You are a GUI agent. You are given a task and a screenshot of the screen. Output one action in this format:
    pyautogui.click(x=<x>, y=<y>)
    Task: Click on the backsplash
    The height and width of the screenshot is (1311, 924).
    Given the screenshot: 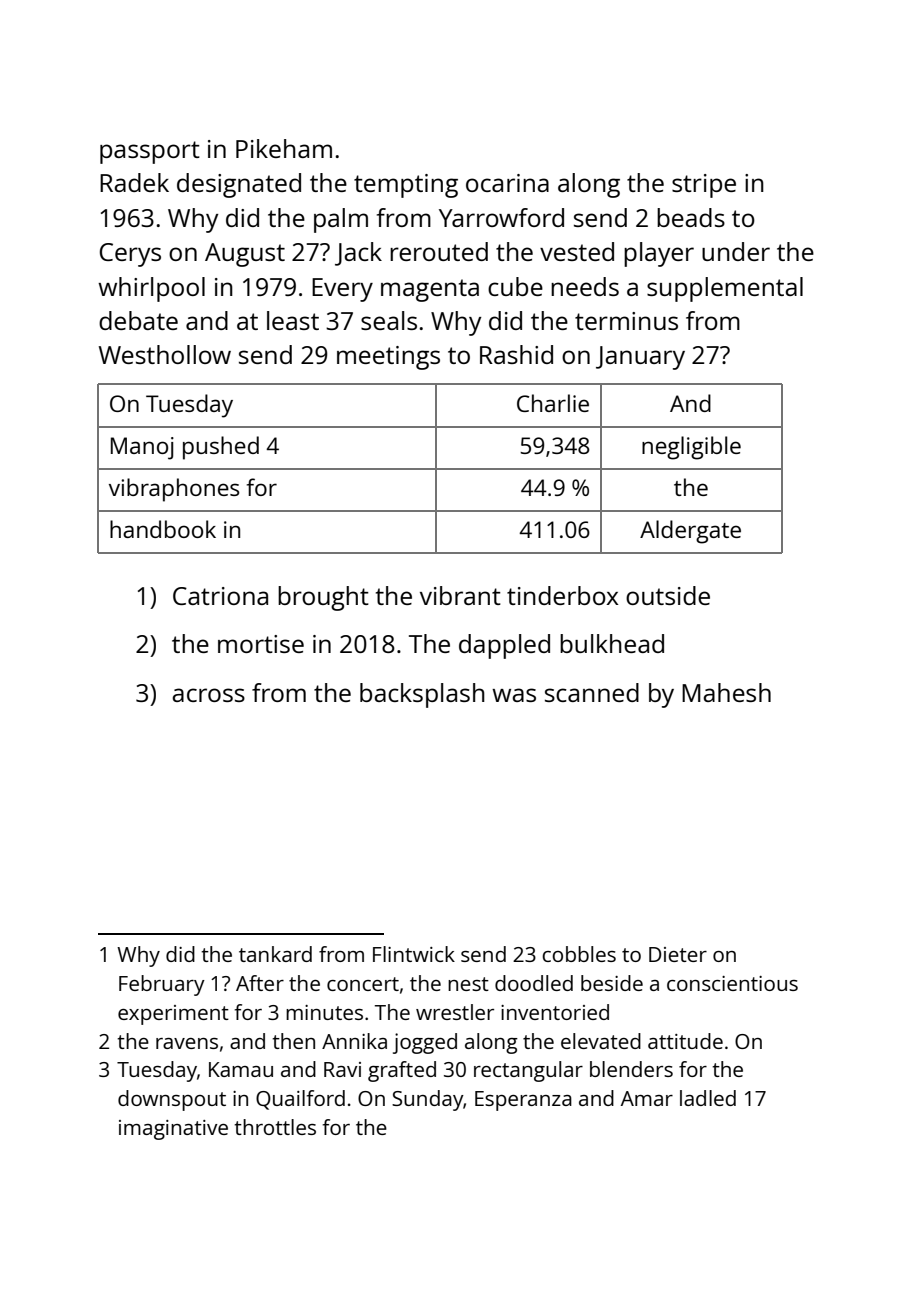 What is the action you would take?
    pyautogui.click(x=422, y=695)
